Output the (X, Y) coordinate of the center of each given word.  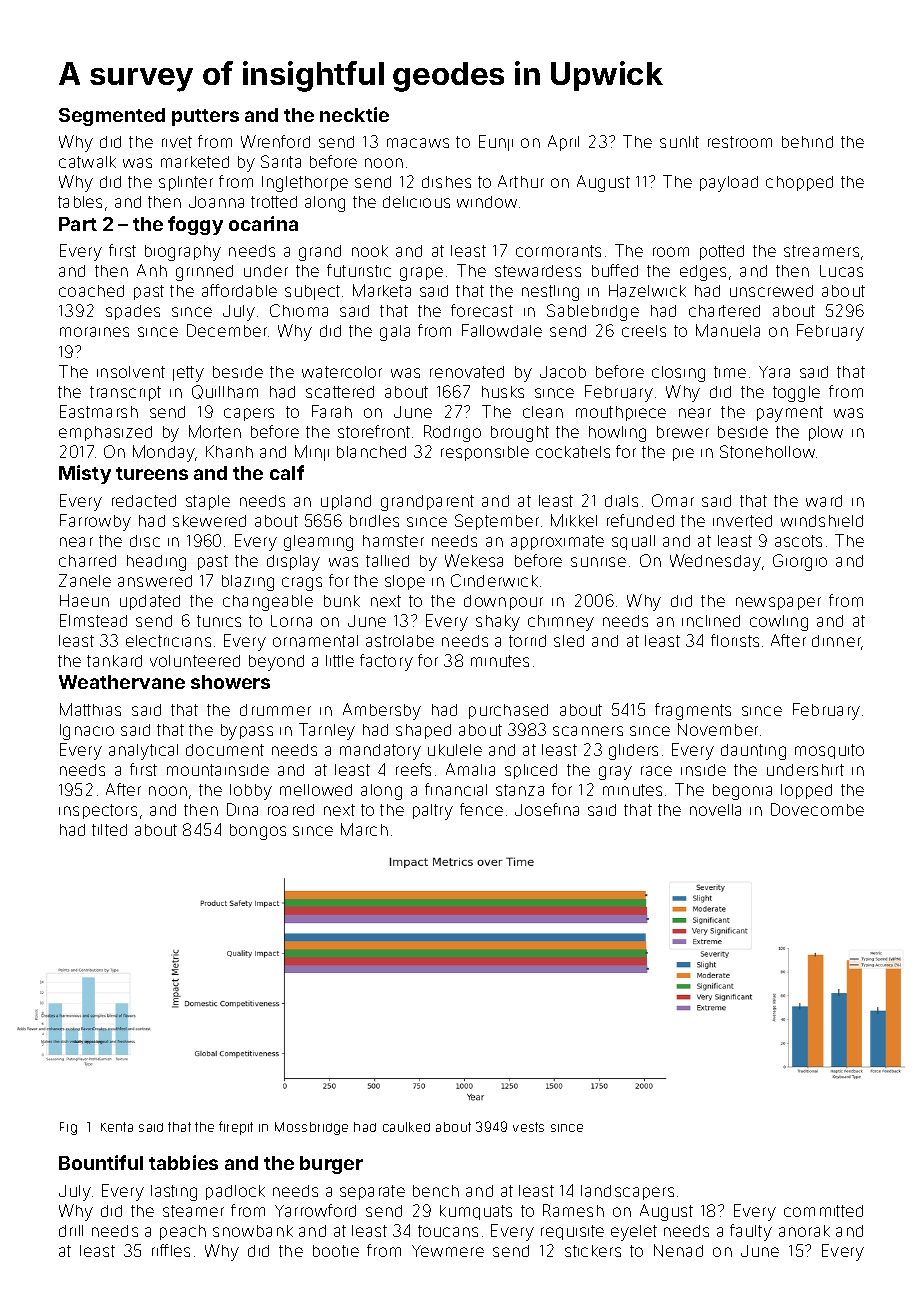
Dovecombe (817, 809)
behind (807, 142)
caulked (406, 1127)
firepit (236, 1128)
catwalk (87, 162)
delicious (416, 202)
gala (395, 333)
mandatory (380, 752)
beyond (276, 663)
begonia (742, 792)
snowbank (253, 1231)
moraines (94, 332)
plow (826, 433)
